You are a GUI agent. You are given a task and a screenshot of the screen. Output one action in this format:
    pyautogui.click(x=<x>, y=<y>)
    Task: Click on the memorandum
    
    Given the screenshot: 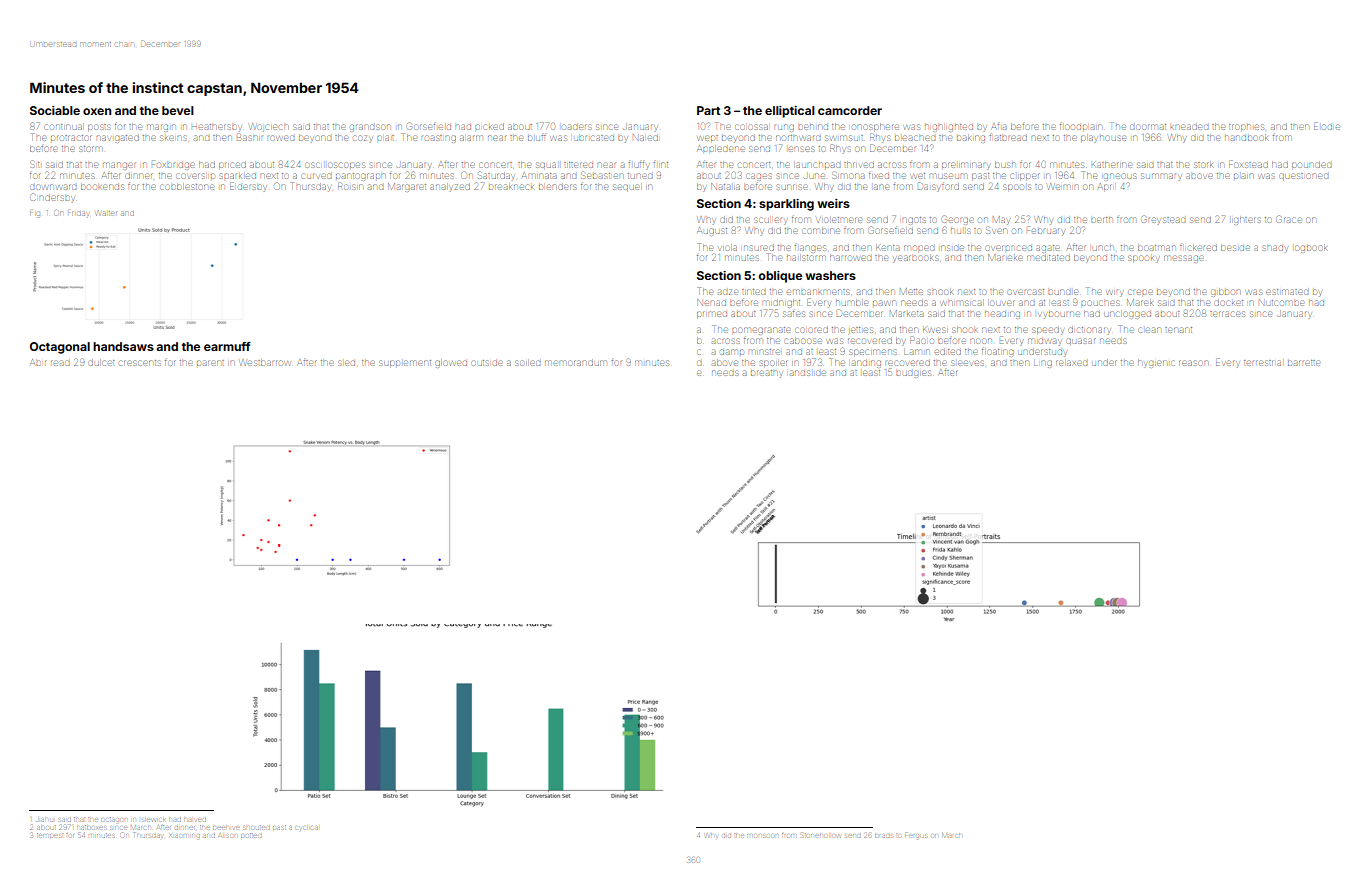 What is the action you would take?
    pyautogui.click(x=575, y=363)
